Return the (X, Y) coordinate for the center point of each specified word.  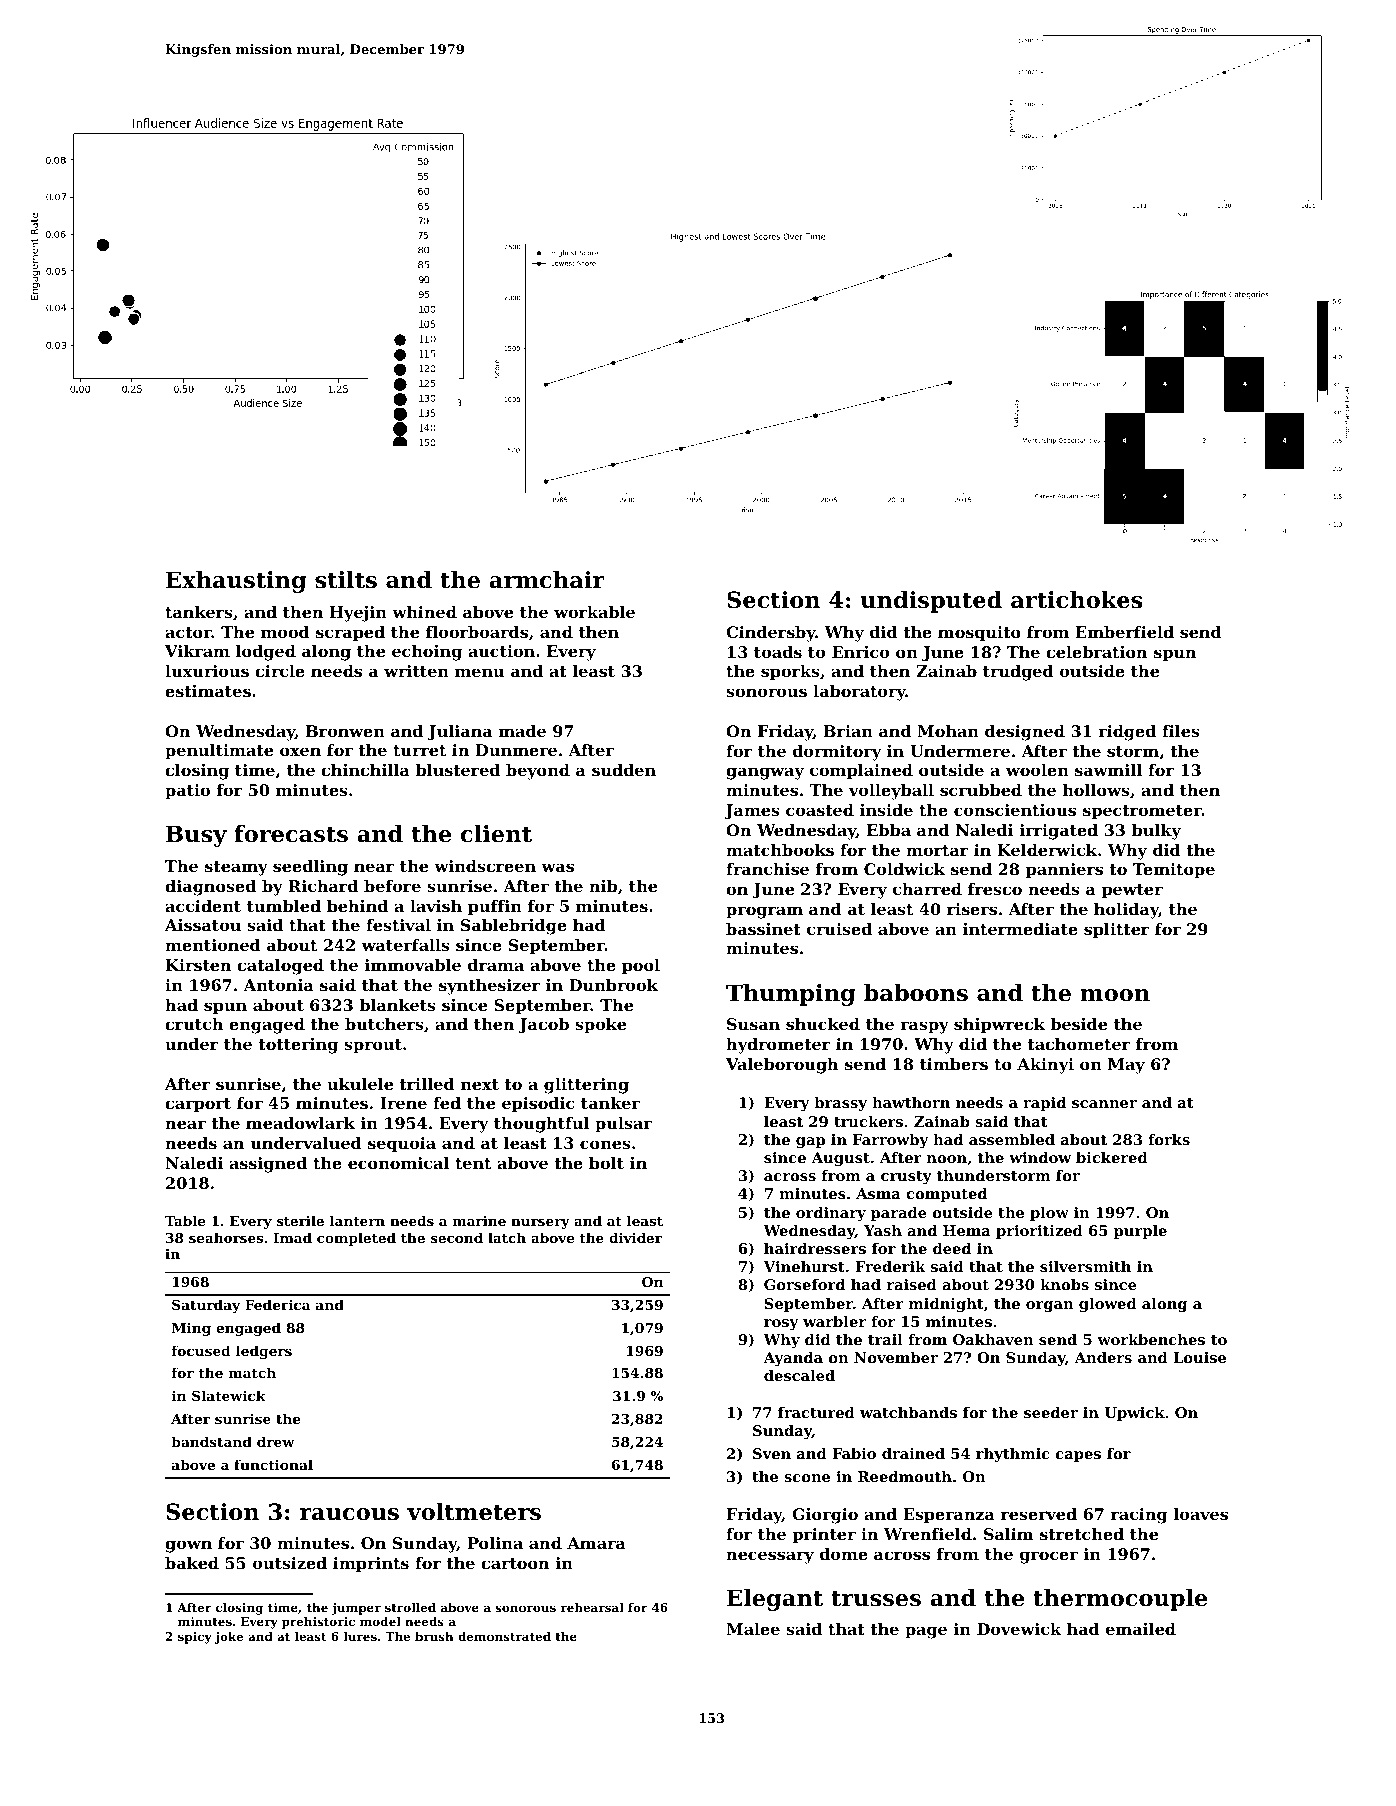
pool (641, 967)
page (926, 1632)
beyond (538, 772)
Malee (753, 1629)
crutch (194, 1024)
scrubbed (981, 790)
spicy (195, 1638)
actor (188, 632)
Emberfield (1125, 632)
